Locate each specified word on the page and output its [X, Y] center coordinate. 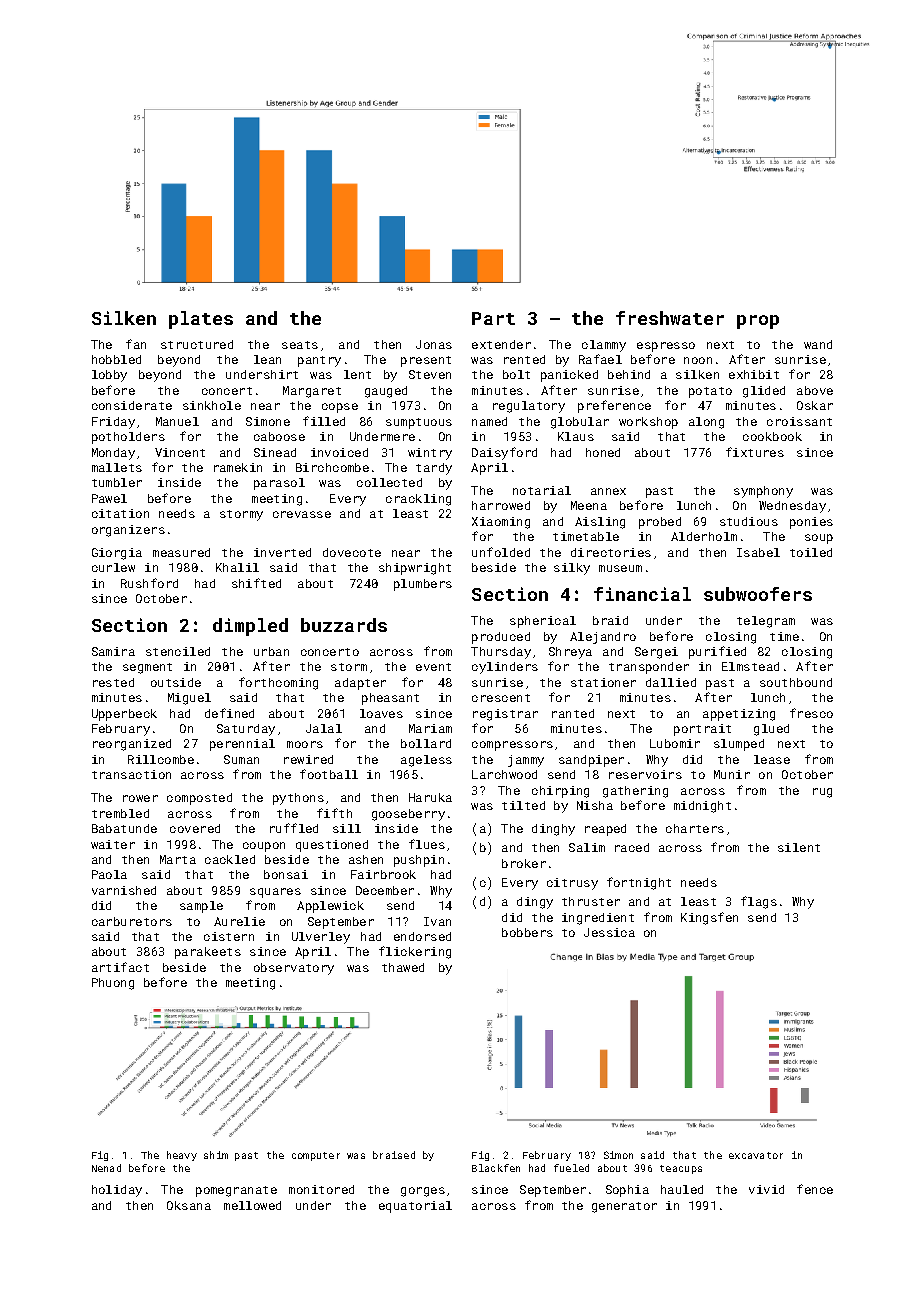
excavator [756, 1155]
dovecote [352, 552]
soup [819, 539]
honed [603, 452]
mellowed [252, 1205]
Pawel [109, 498]
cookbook [772, 436]
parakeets [208, 953]
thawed [403, 967]
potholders [128, 438]
